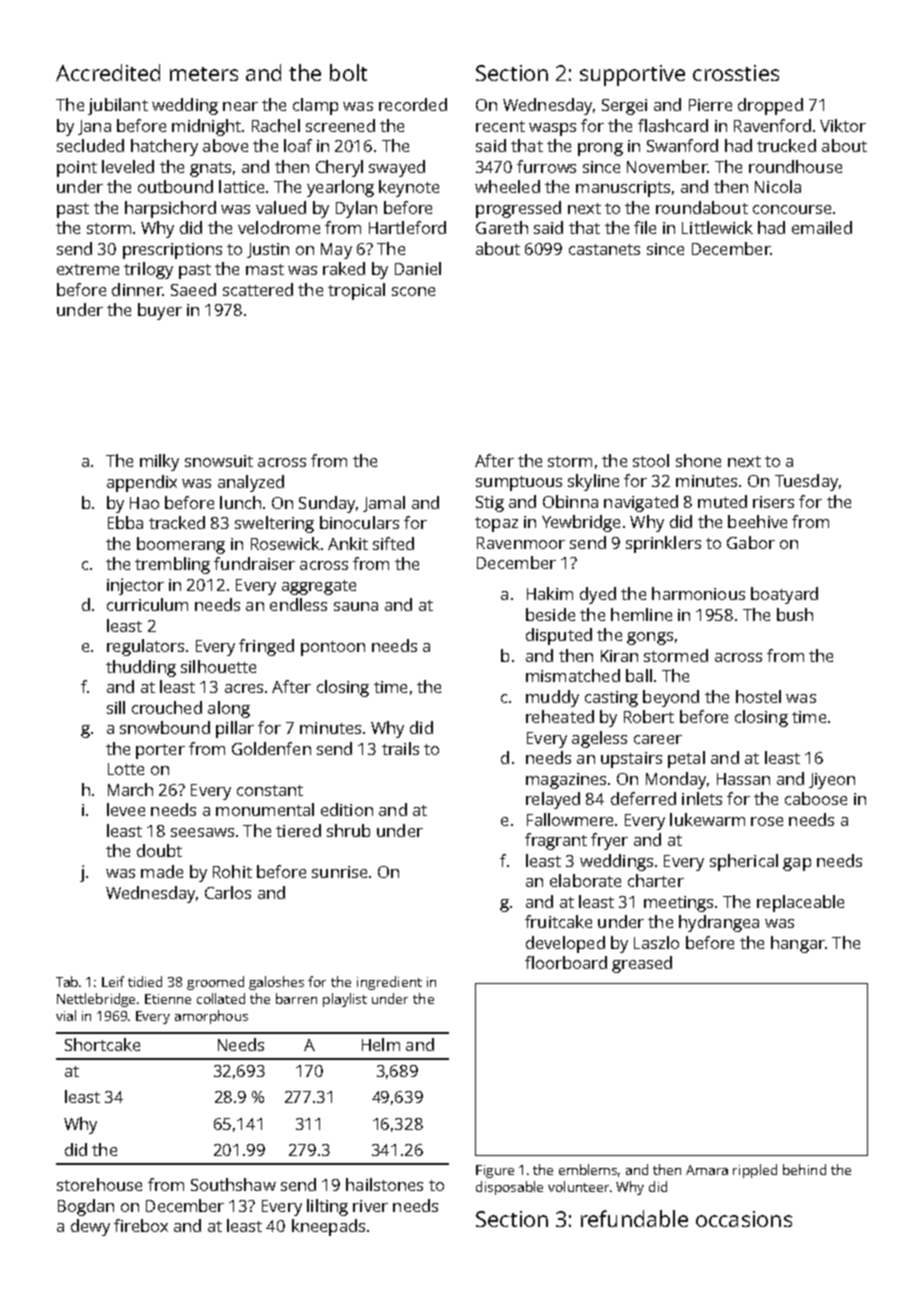  Describe the element at coordinates (413, 291) in the document. I see `scone` at that location.
